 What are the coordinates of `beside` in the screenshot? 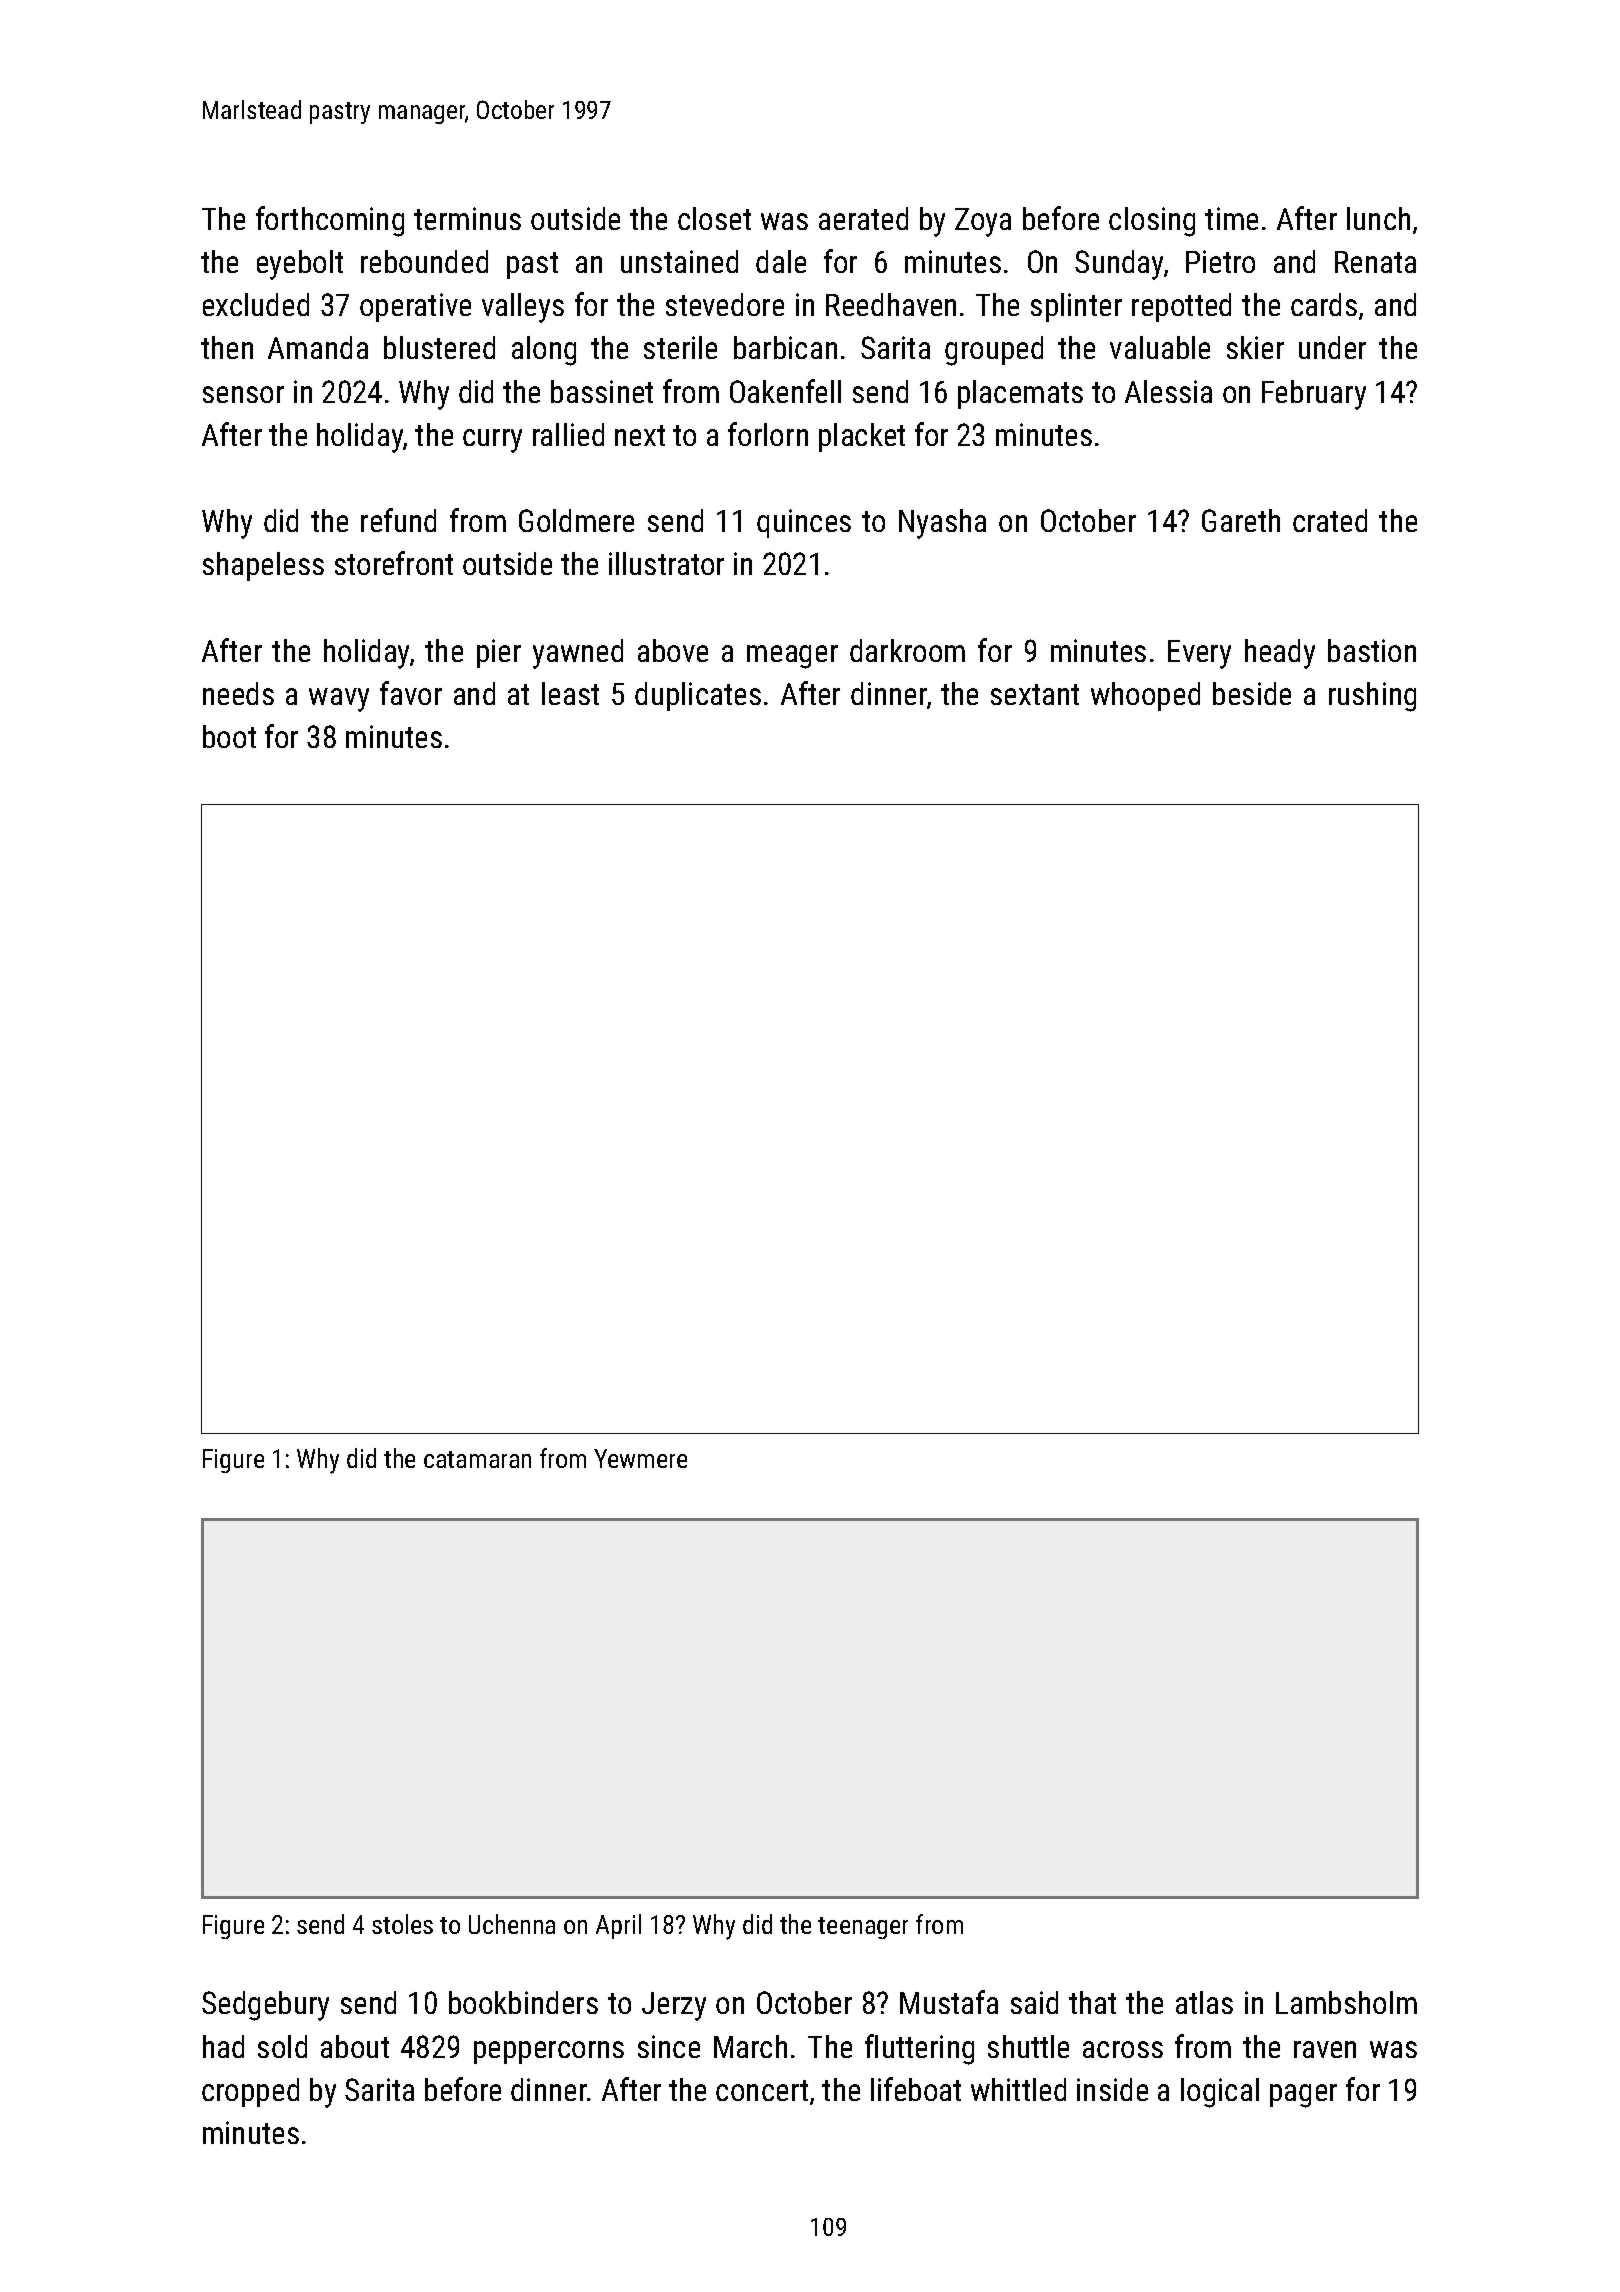 It's located at (1252, 693).
